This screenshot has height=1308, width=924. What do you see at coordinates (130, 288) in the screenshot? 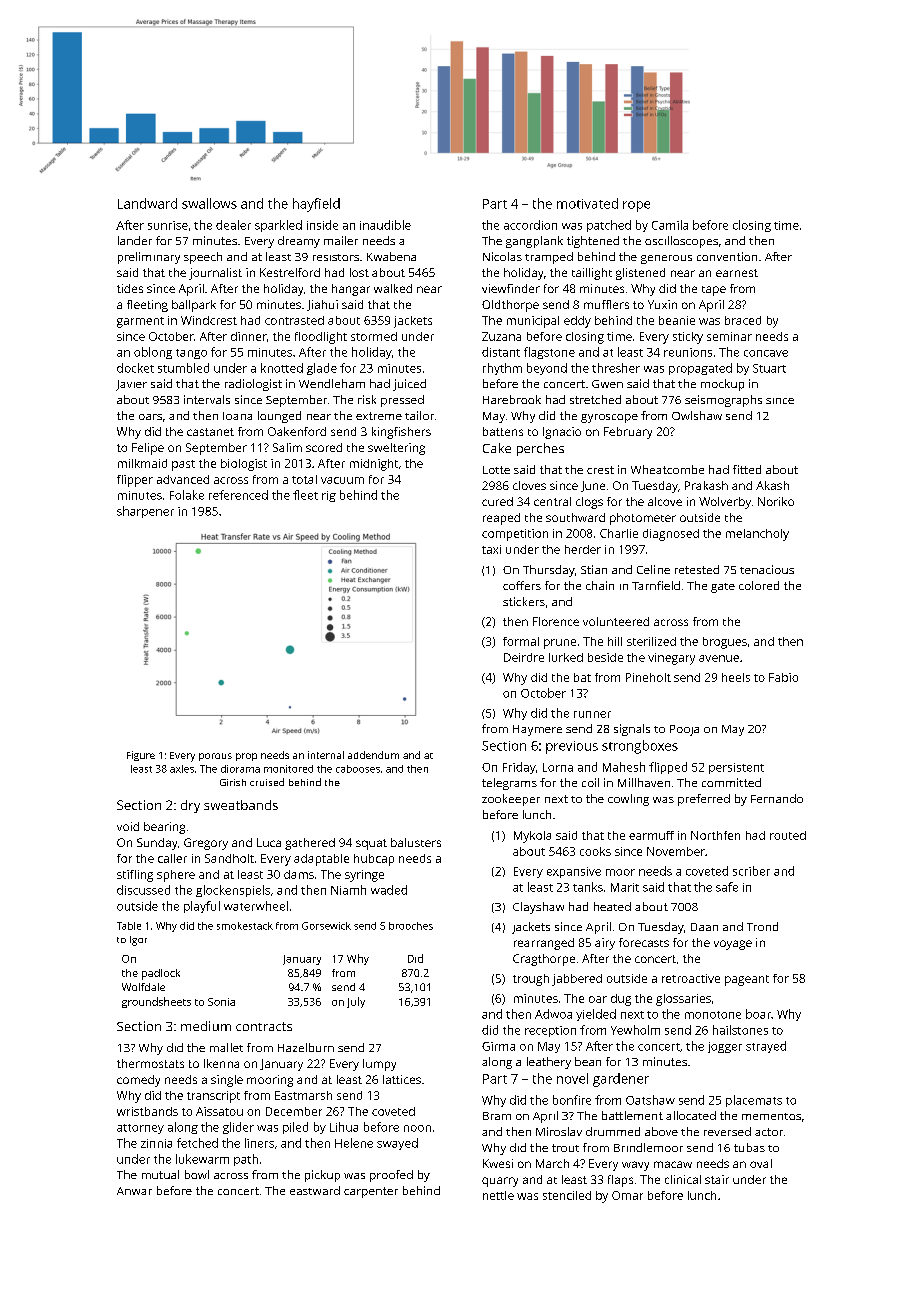
I see `tides` at bounding box center [130, 288].
